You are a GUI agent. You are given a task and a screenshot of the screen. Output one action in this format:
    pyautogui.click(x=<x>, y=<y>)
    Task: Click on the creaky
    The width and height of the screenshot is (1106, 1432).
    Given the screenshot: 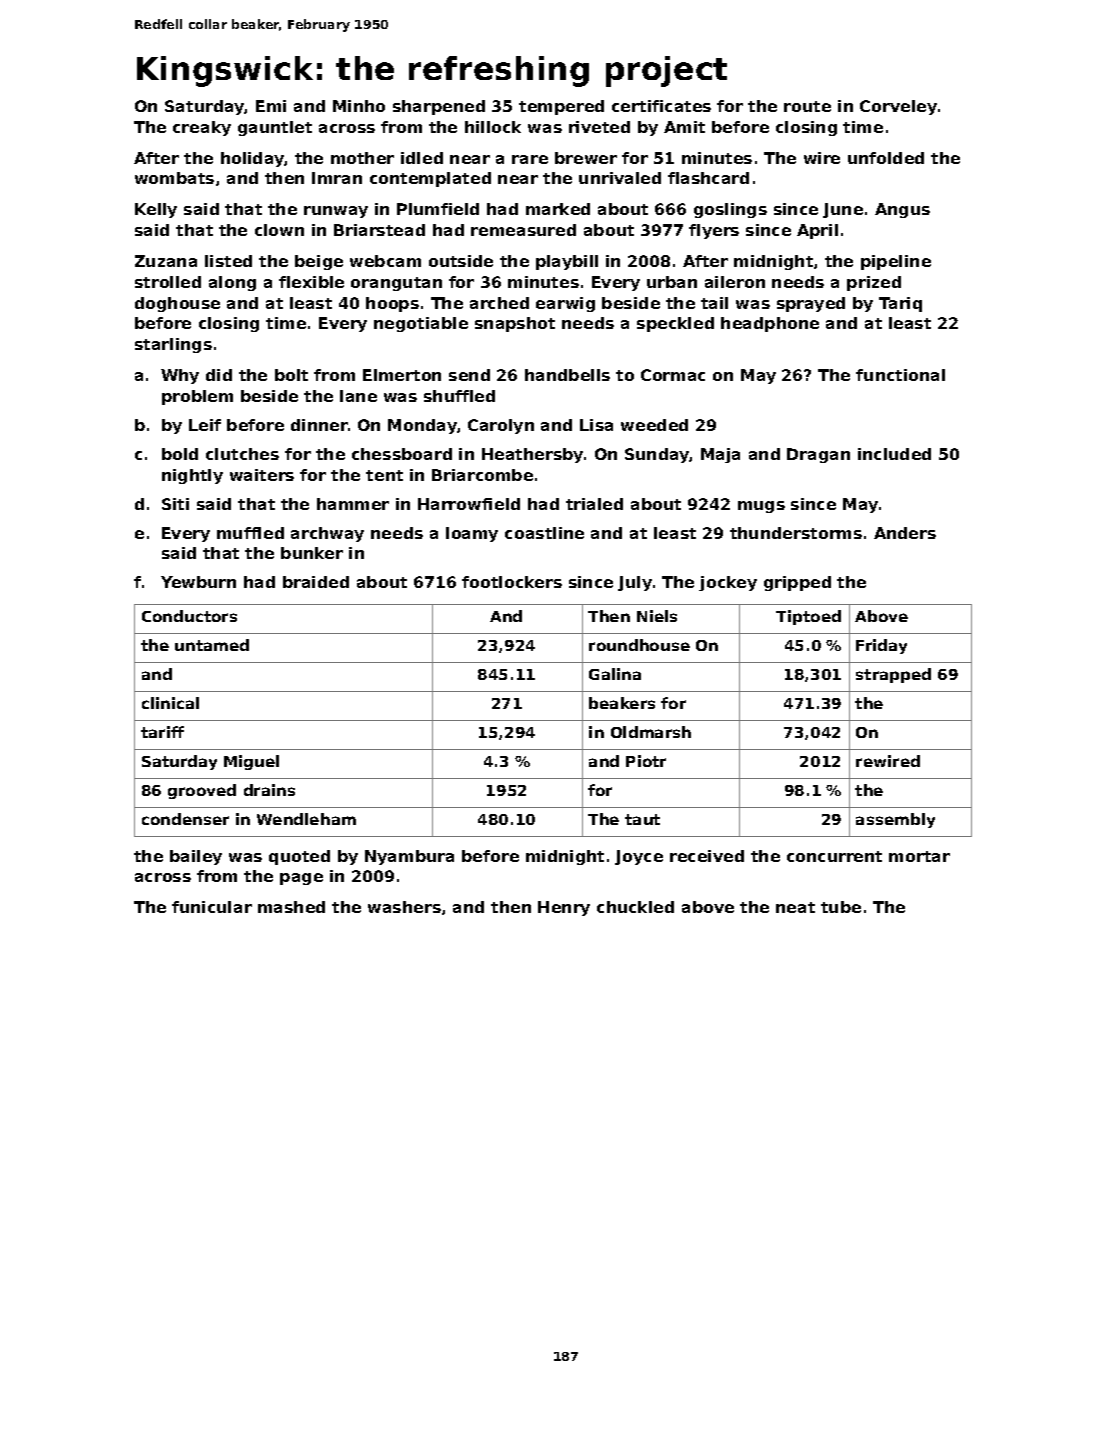 What is the action you would take?
    pyautogui.click(x=202, y=128)
